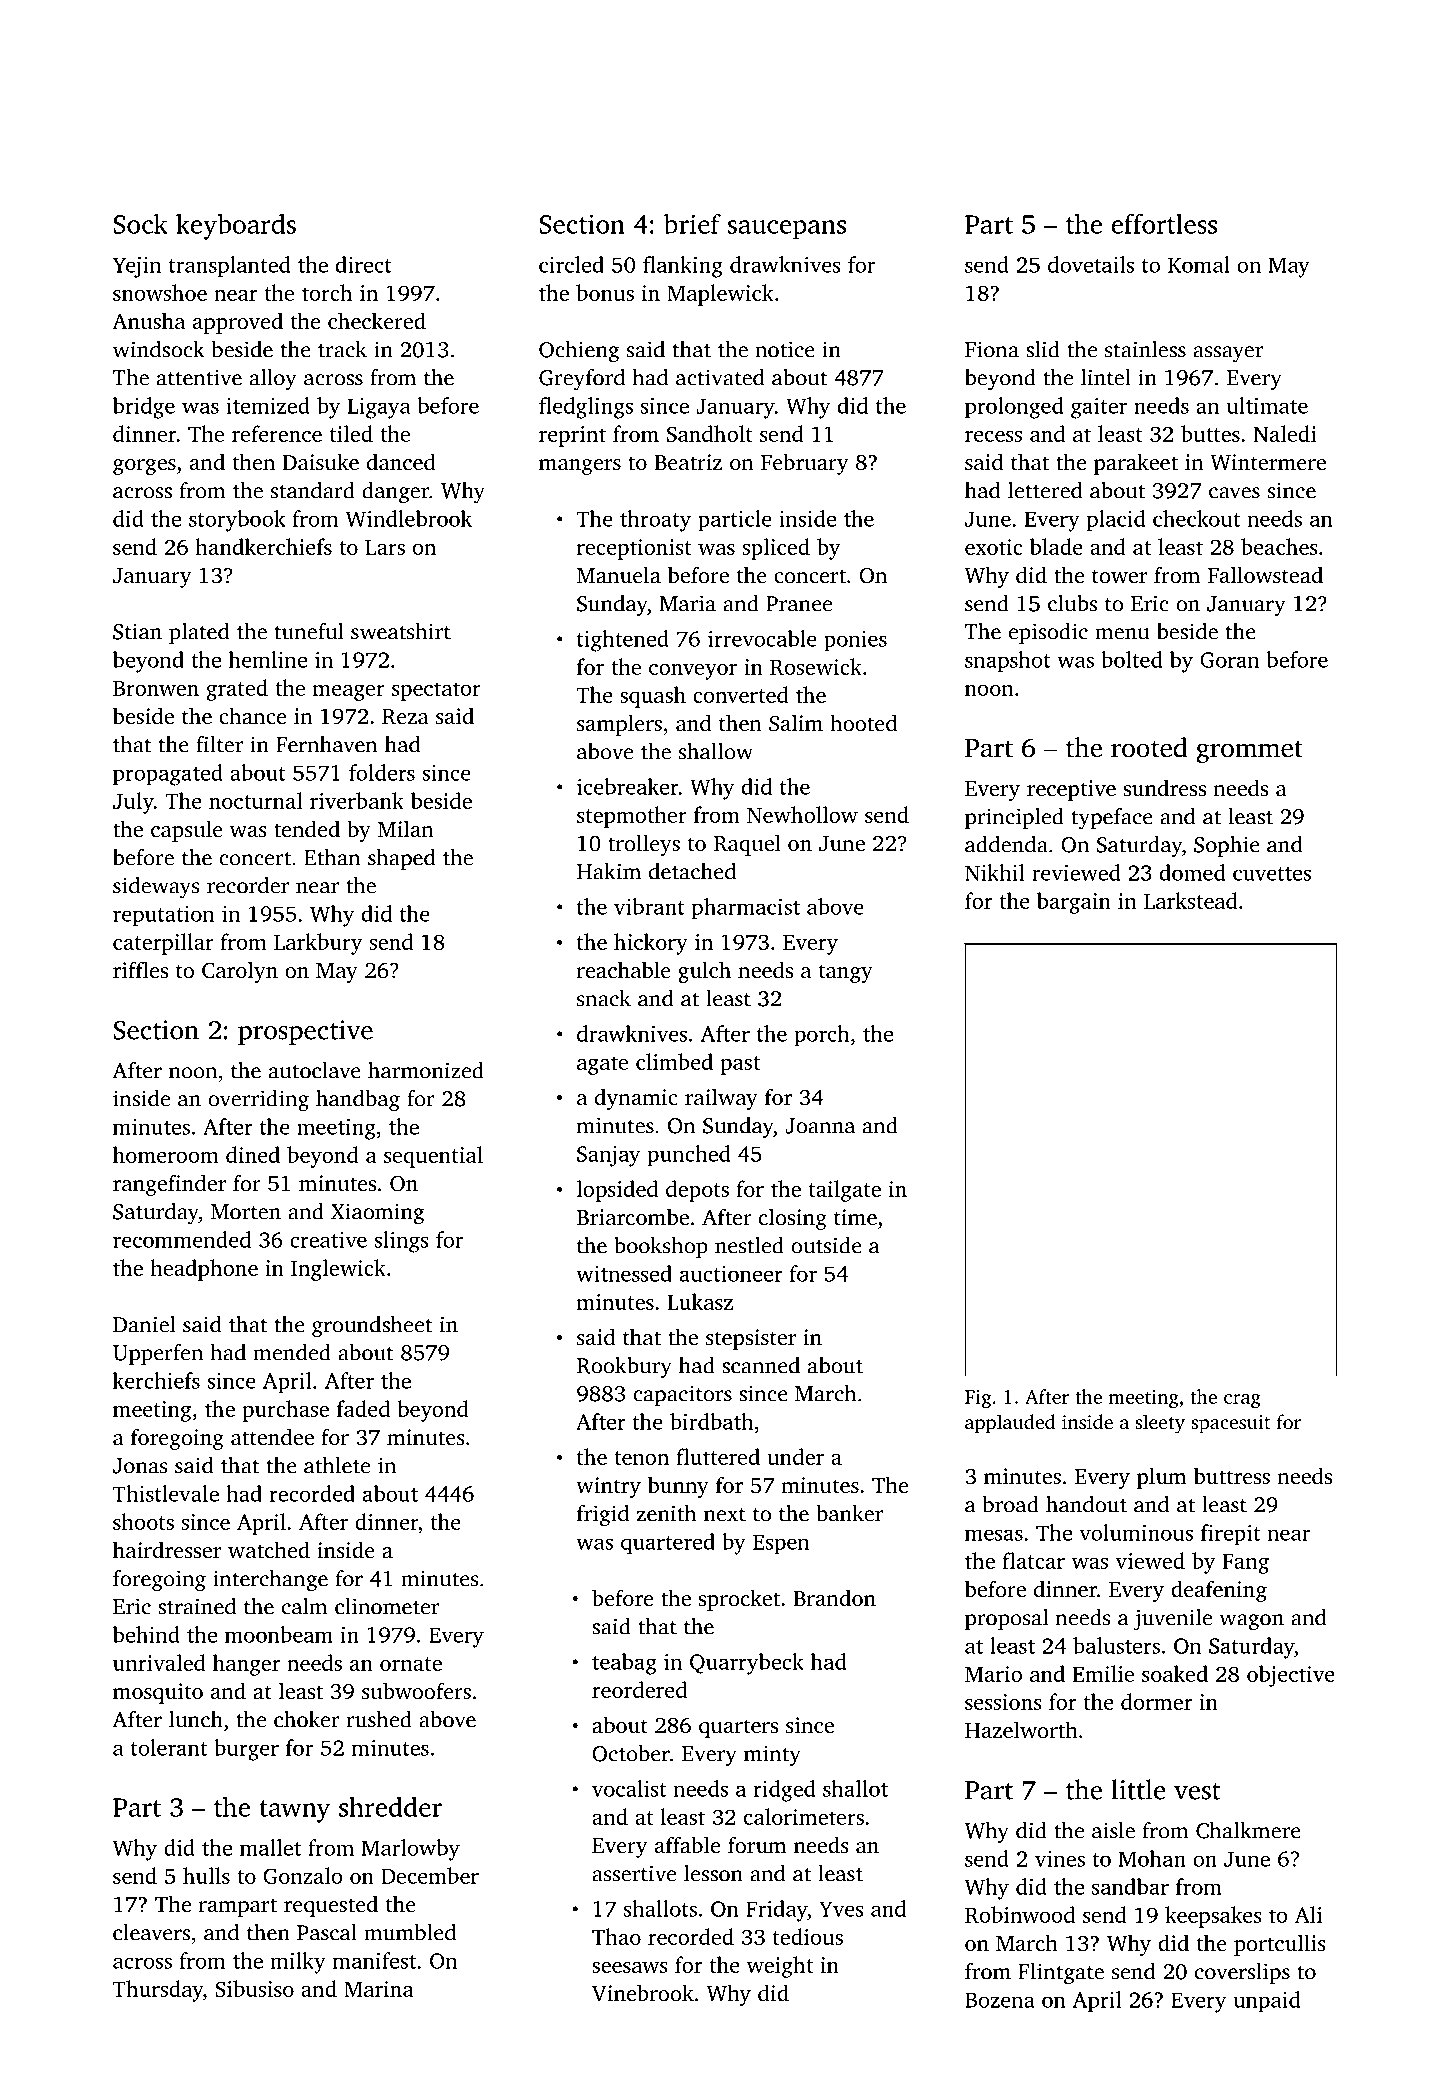  Describe the element at coordinates (619, 574) in the image. I see `Manuela` at that location.
